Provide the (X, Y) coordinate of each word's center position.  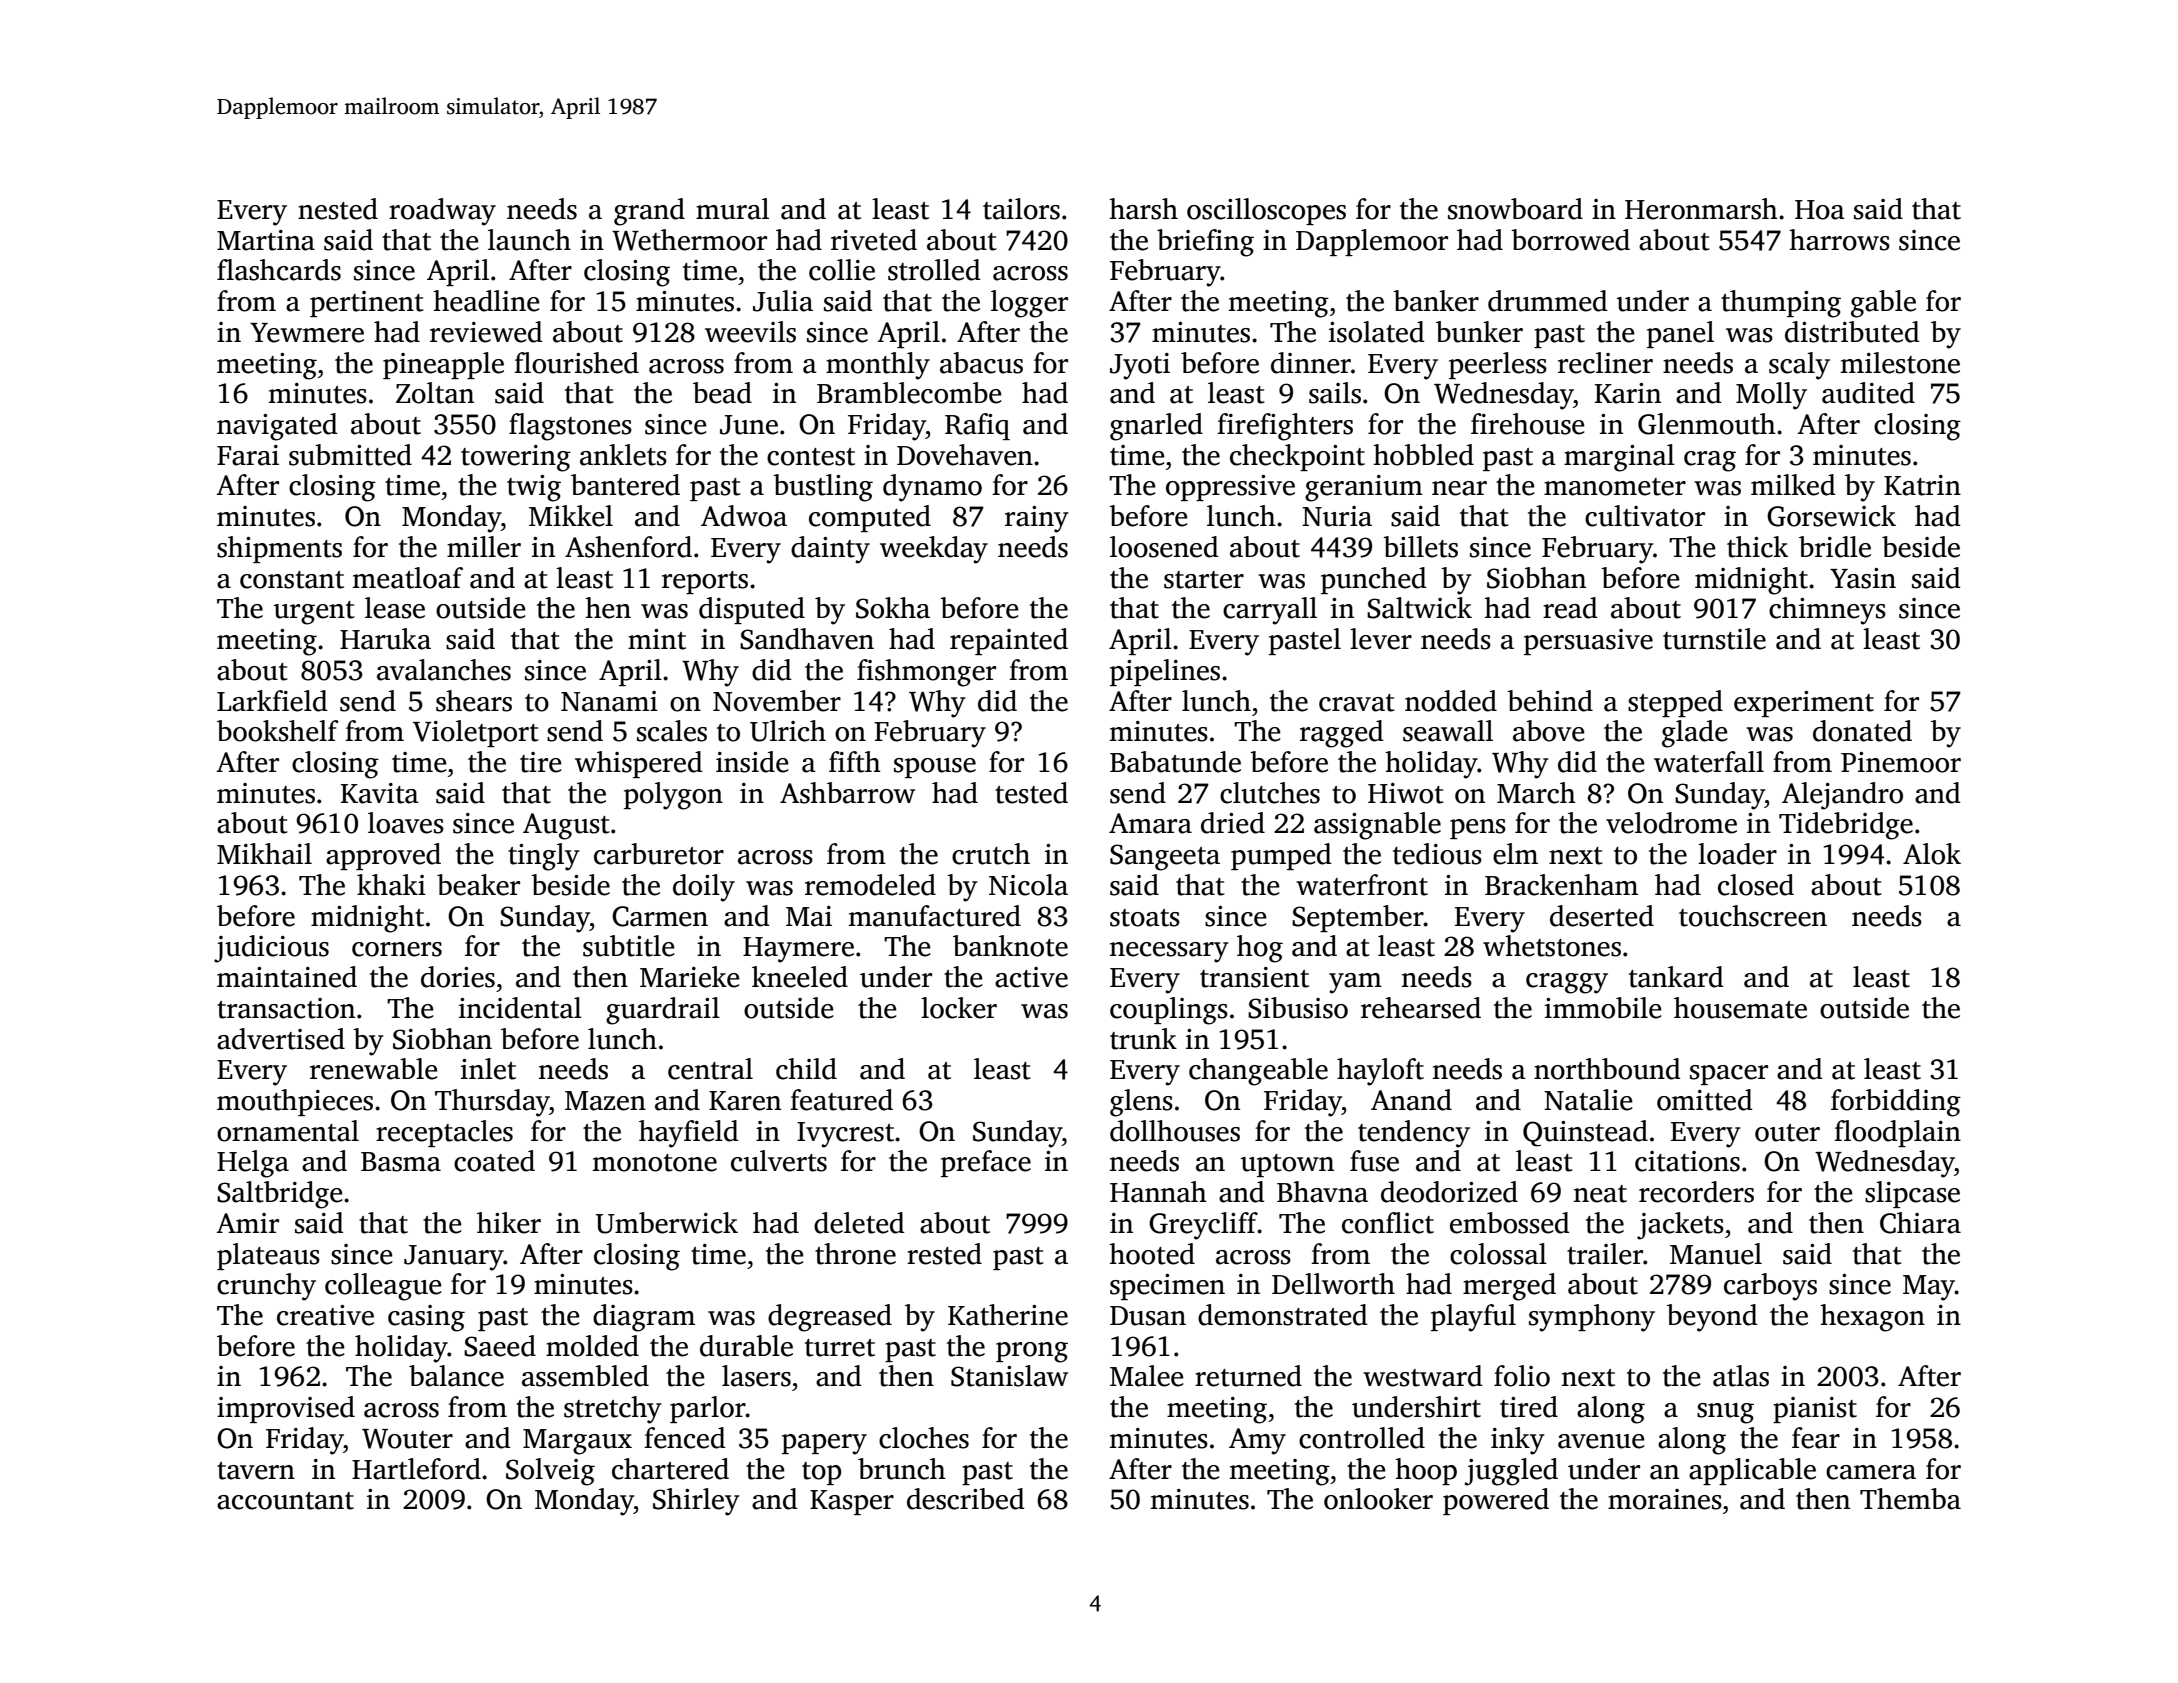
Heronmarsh (1701, 209)
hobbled (1423, 455)
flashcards (279, 270)
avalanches (444, 670)
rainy (1037, 519)
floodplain (1897, 1133)
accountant (285, 1501)
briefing (1205, 243)
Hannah (1158, 1192)
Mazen (605, 1101)
